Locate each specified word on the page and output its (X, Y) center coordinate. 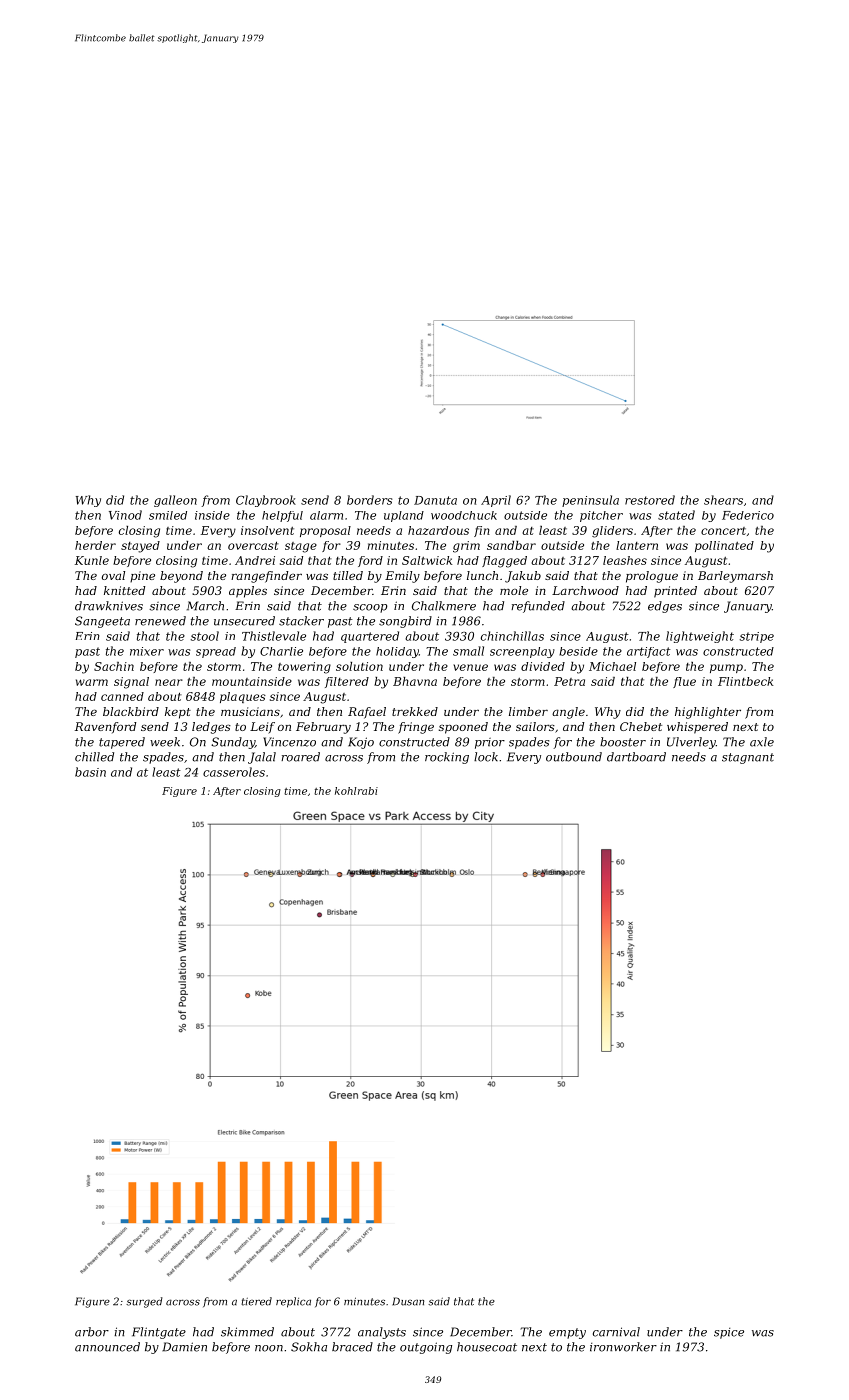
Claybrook (266, 501)
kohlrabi (356, 791)
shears (723, 500)
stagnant (748, 758)
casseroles (234, 772)
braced (352, 1347)
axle (762, 742)
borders (369, 500)
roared (300, 757)
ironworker (623, 1347)
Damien (184, 1347)
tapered (122, 743)
